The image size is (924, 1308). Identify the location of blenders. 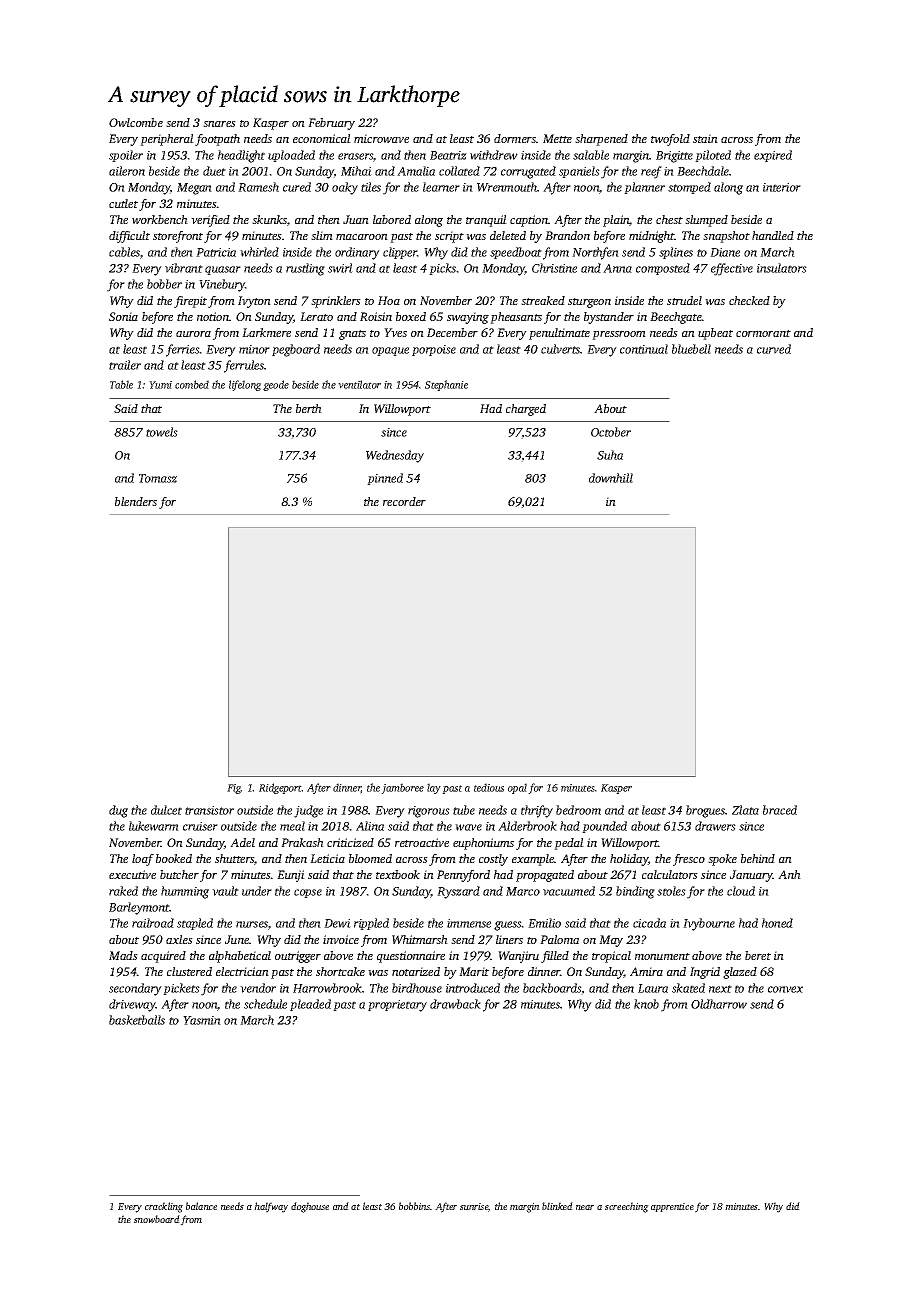
(136, 501).
